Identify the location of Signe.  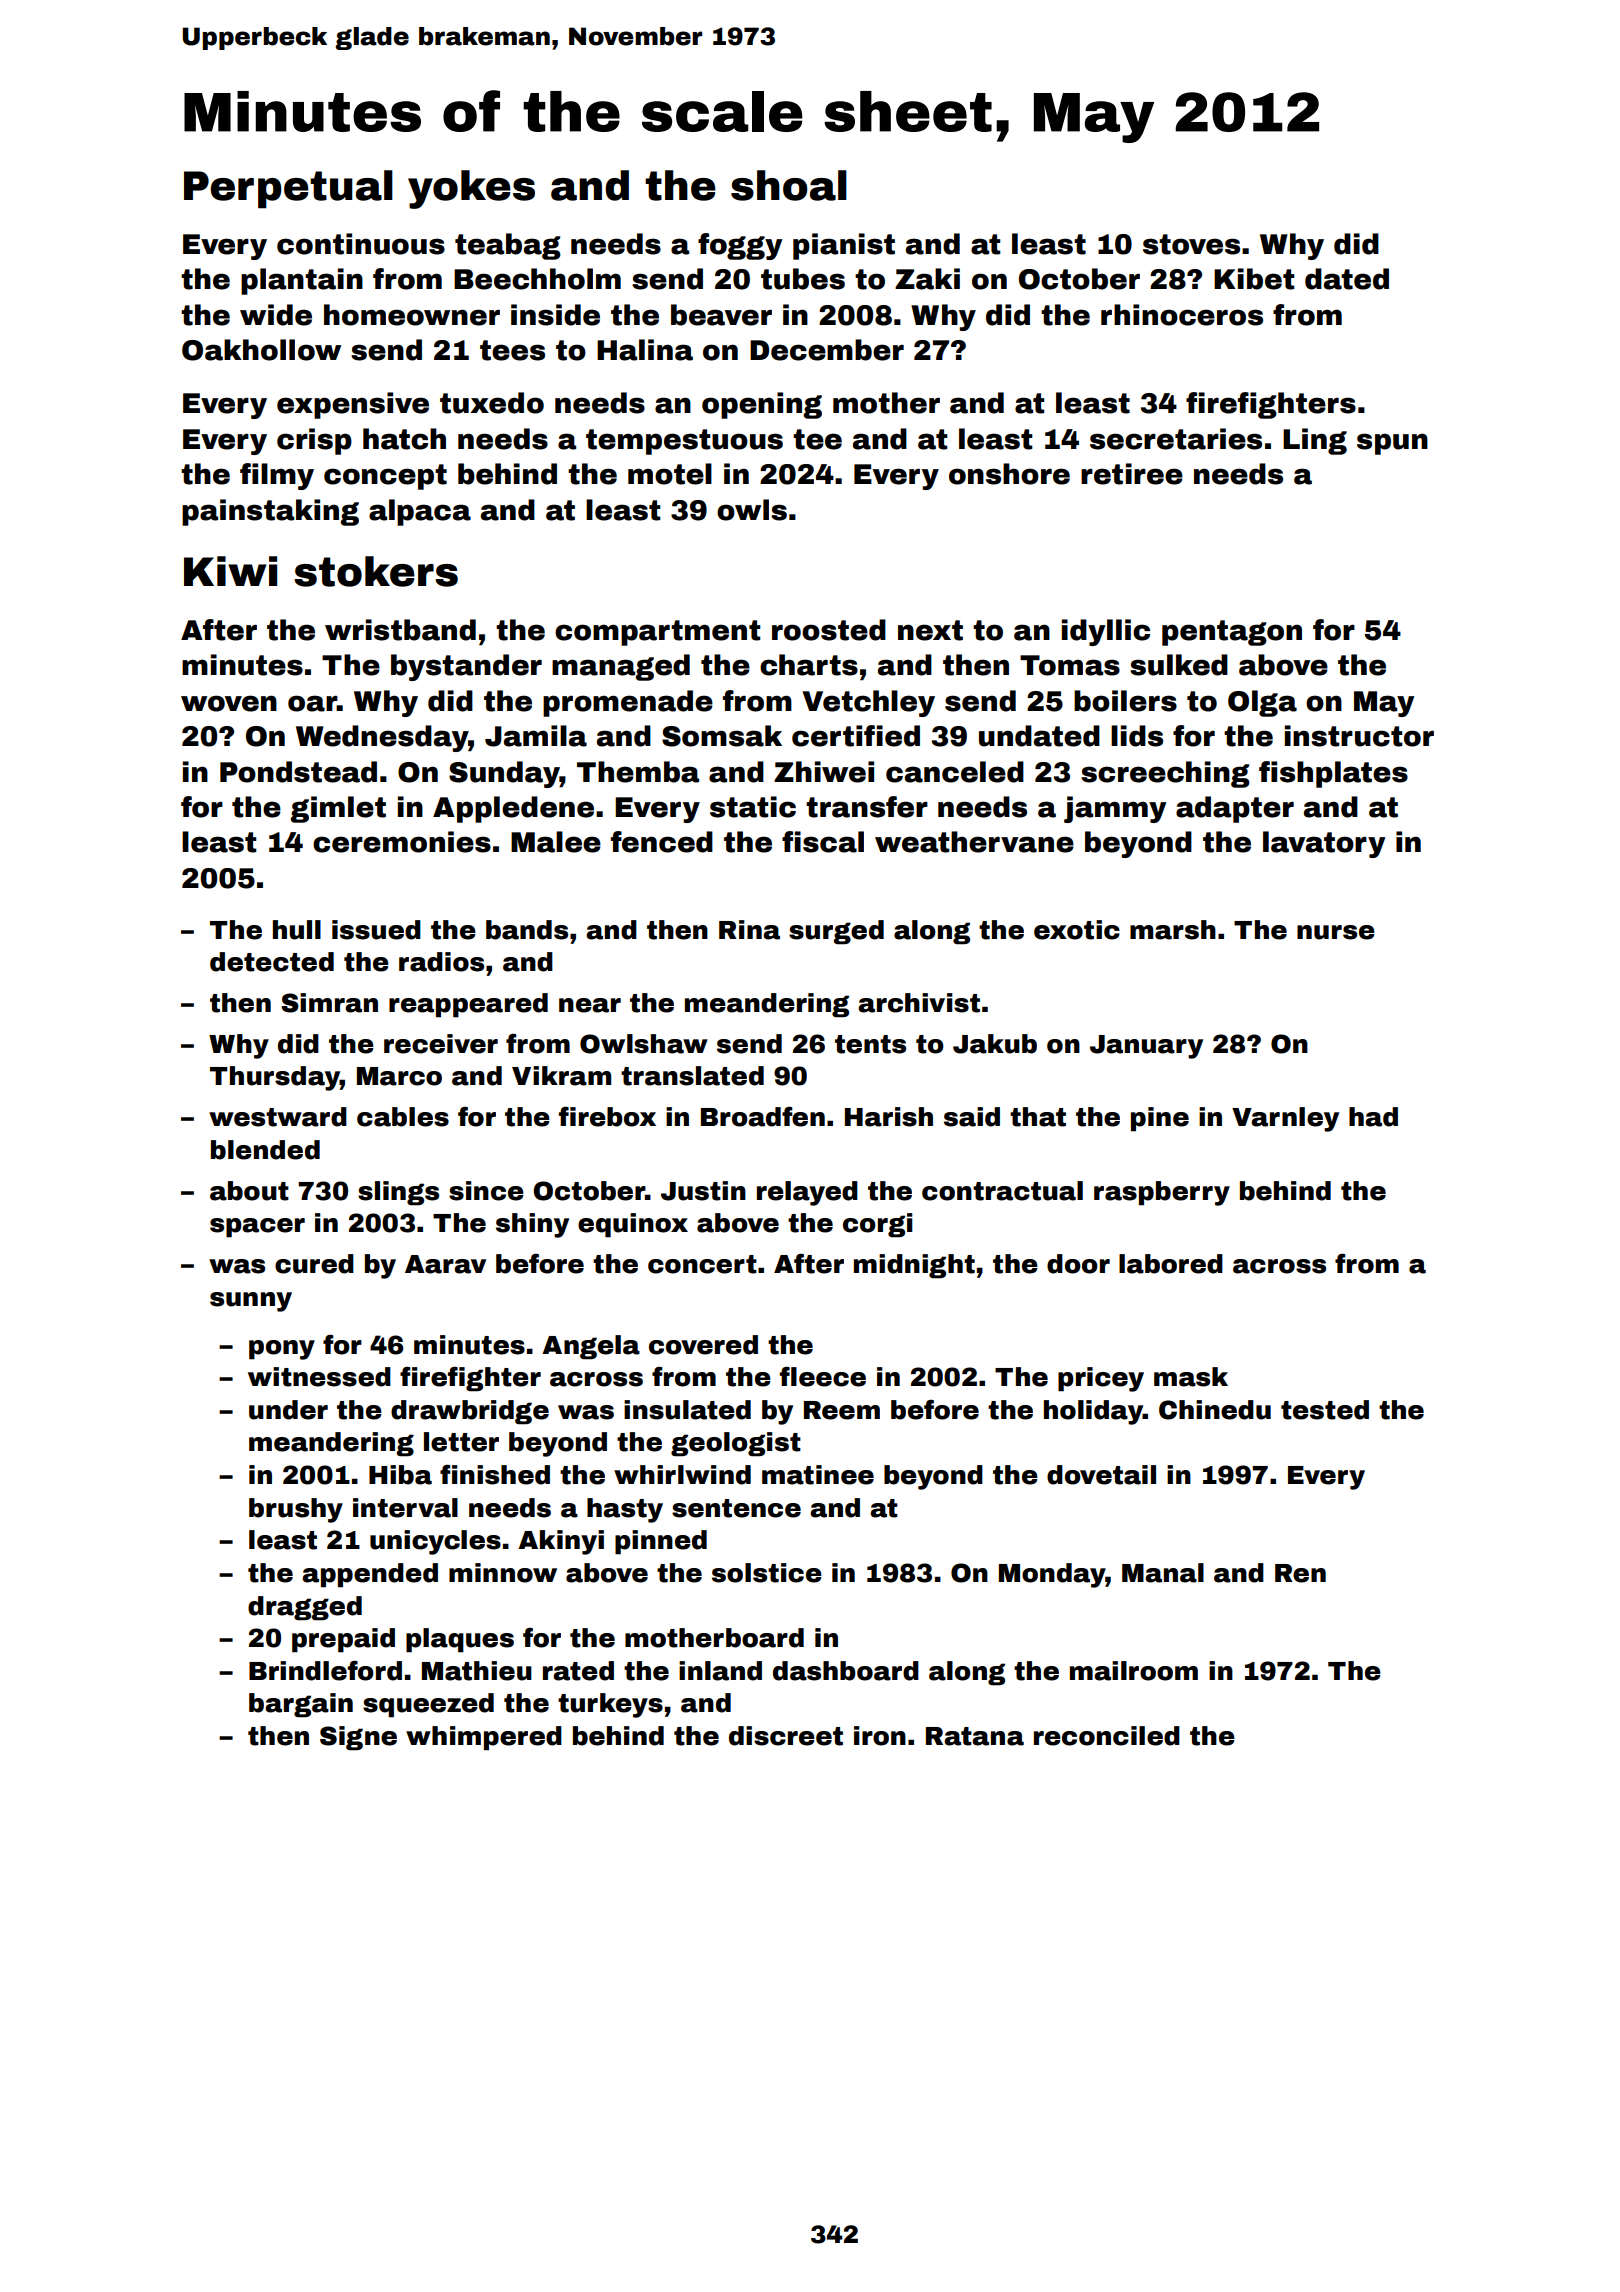
(358, 1738).
